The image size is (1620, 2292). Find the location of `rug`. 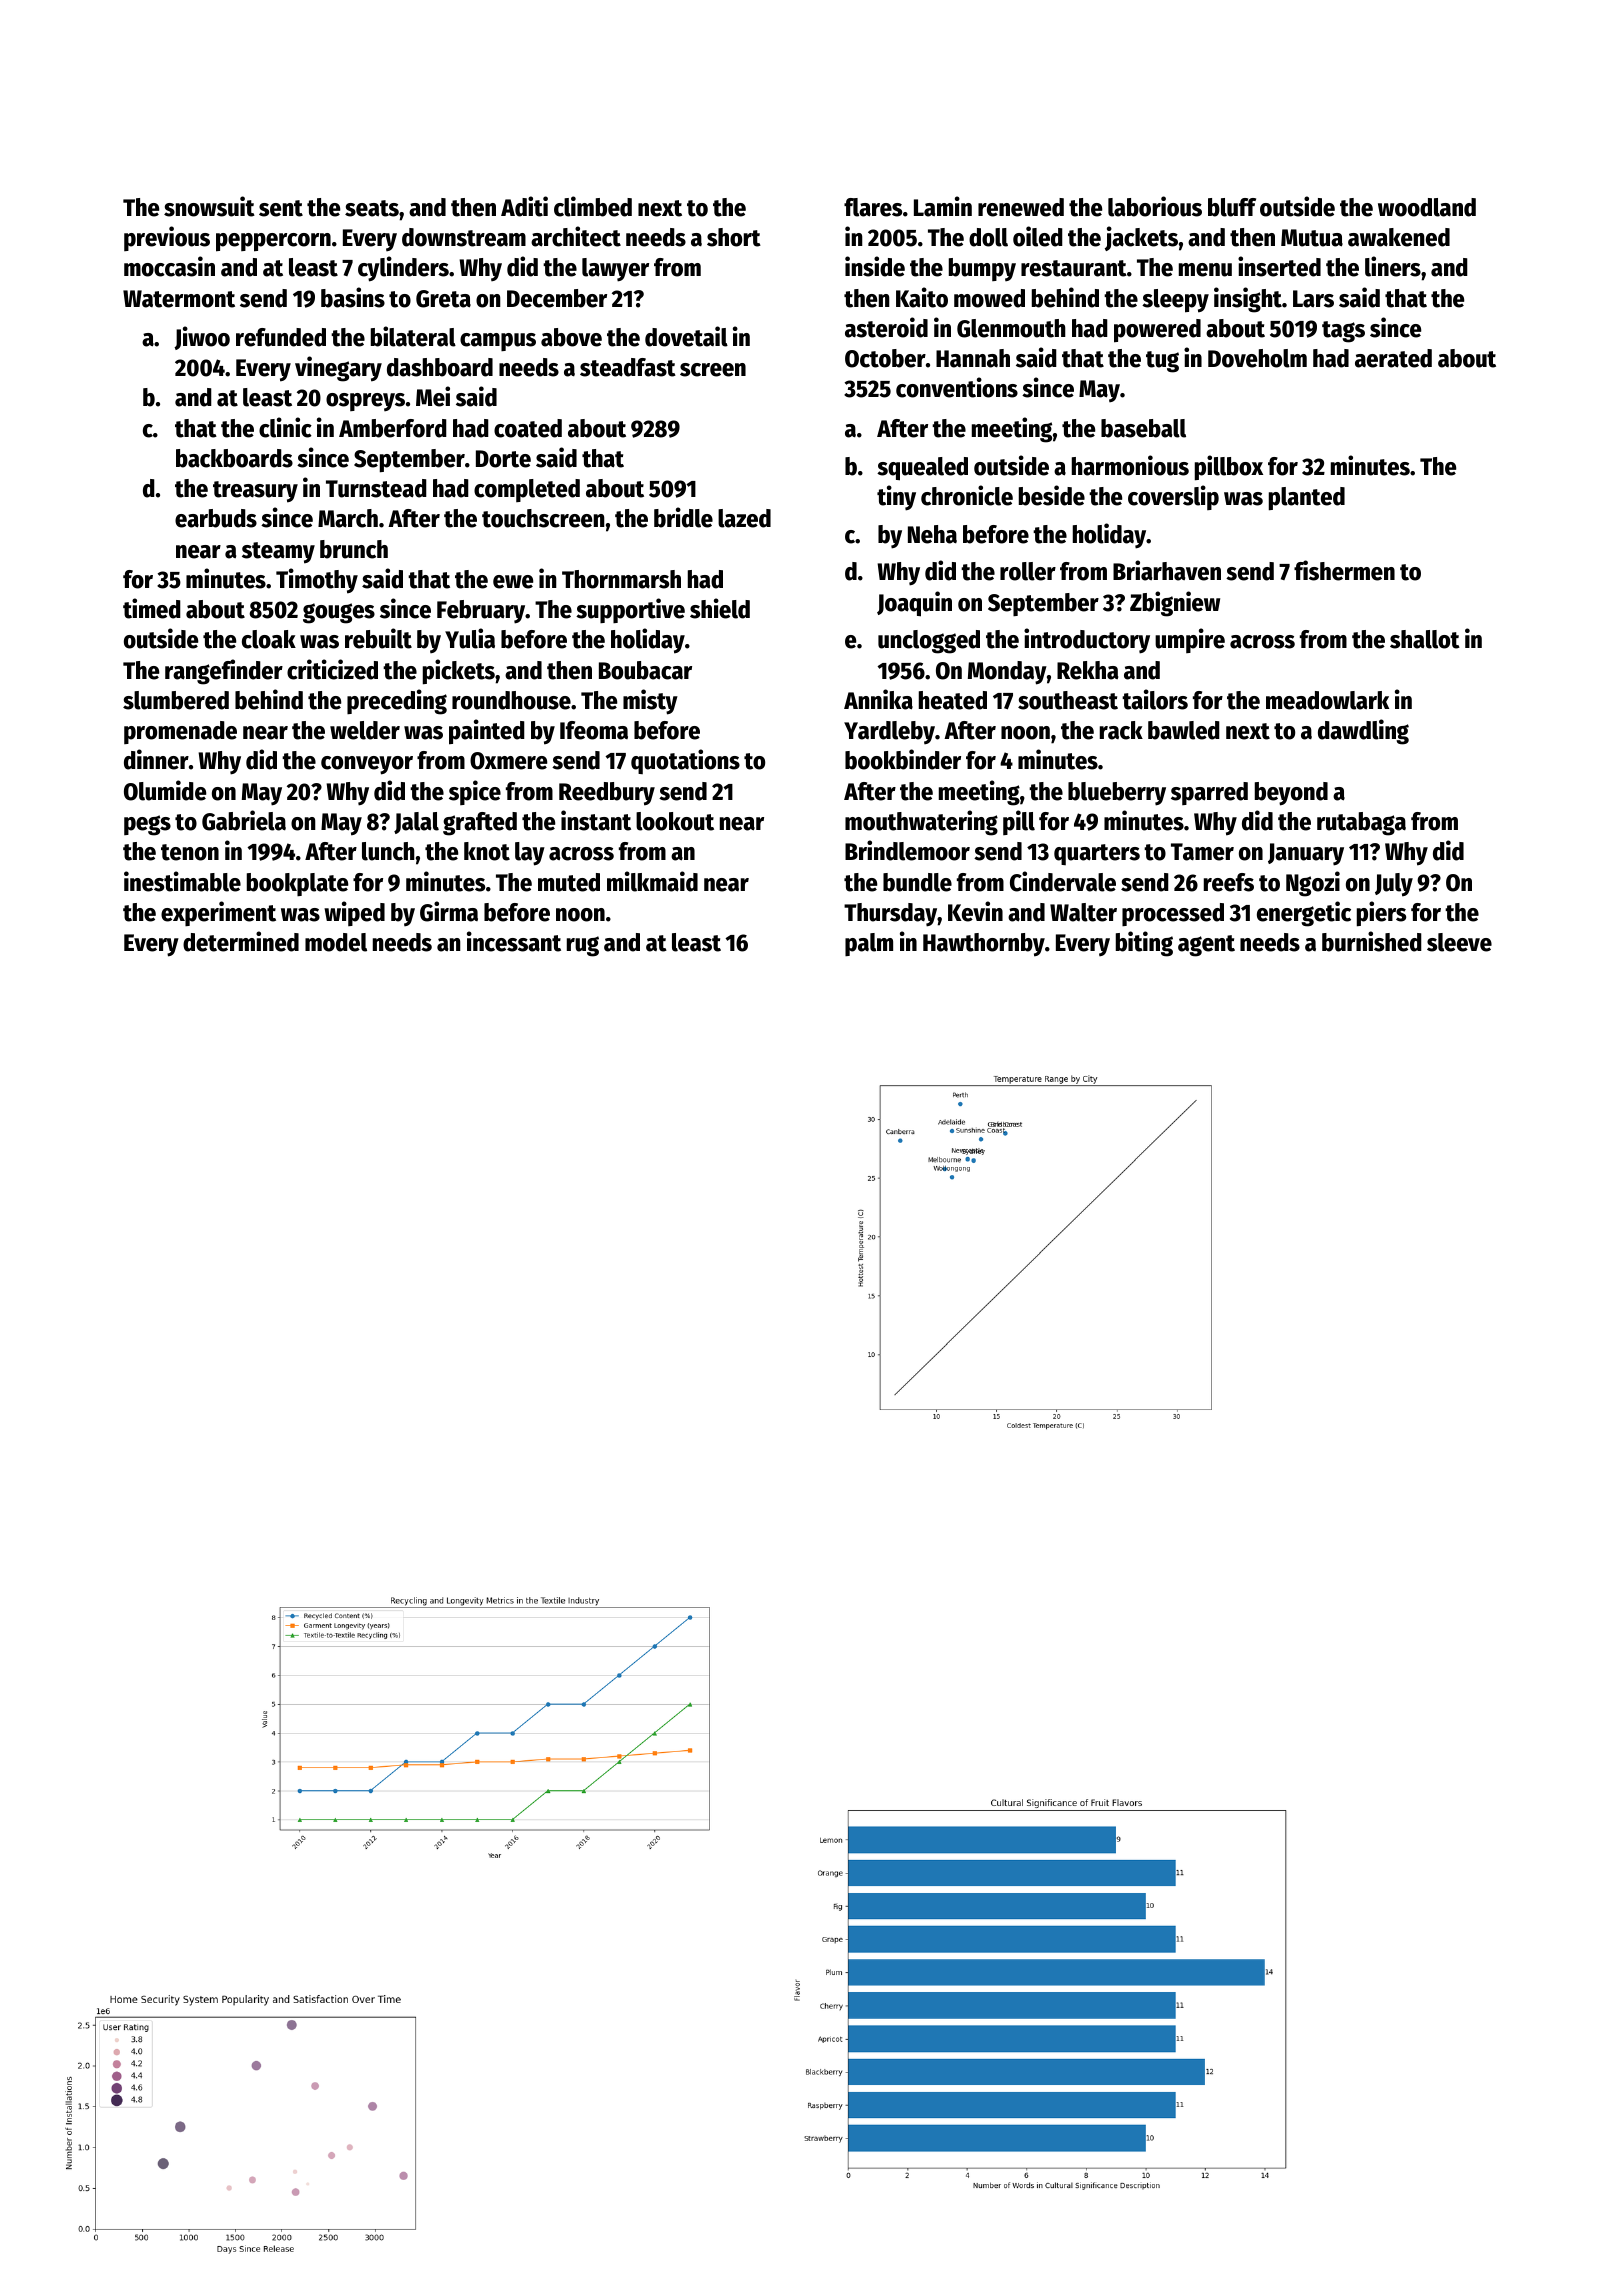

rug is located at coordinates (583, 946).
